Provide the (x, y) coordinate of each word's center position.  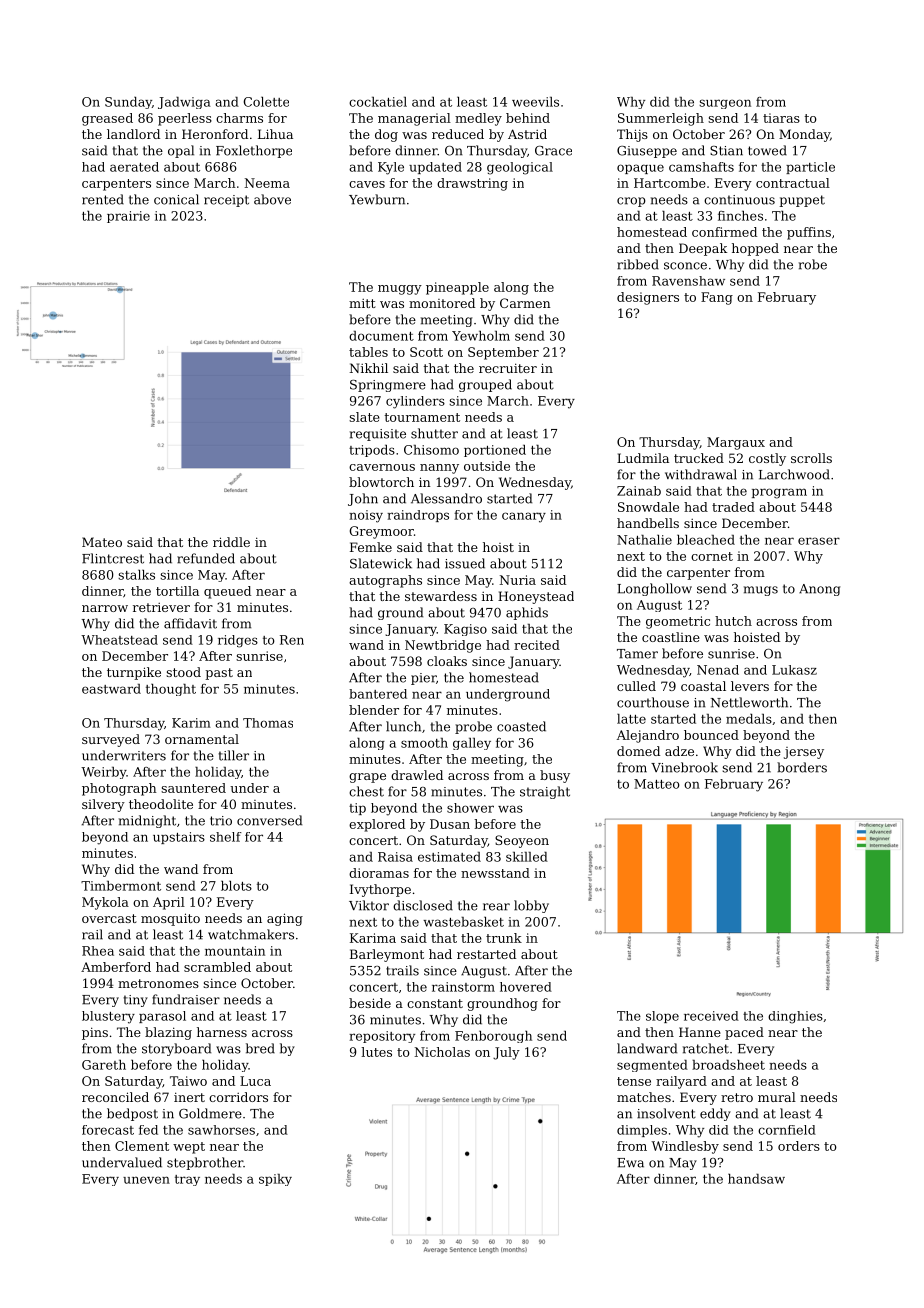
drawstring (472, 184)
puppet (802, 201)
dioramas (379, 873)
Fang (717, 298)
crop (631, 202)
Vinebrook (684, 767)
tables (368, 352)
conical (176, 199)
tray (187, 1180)
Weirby (104, 773)
